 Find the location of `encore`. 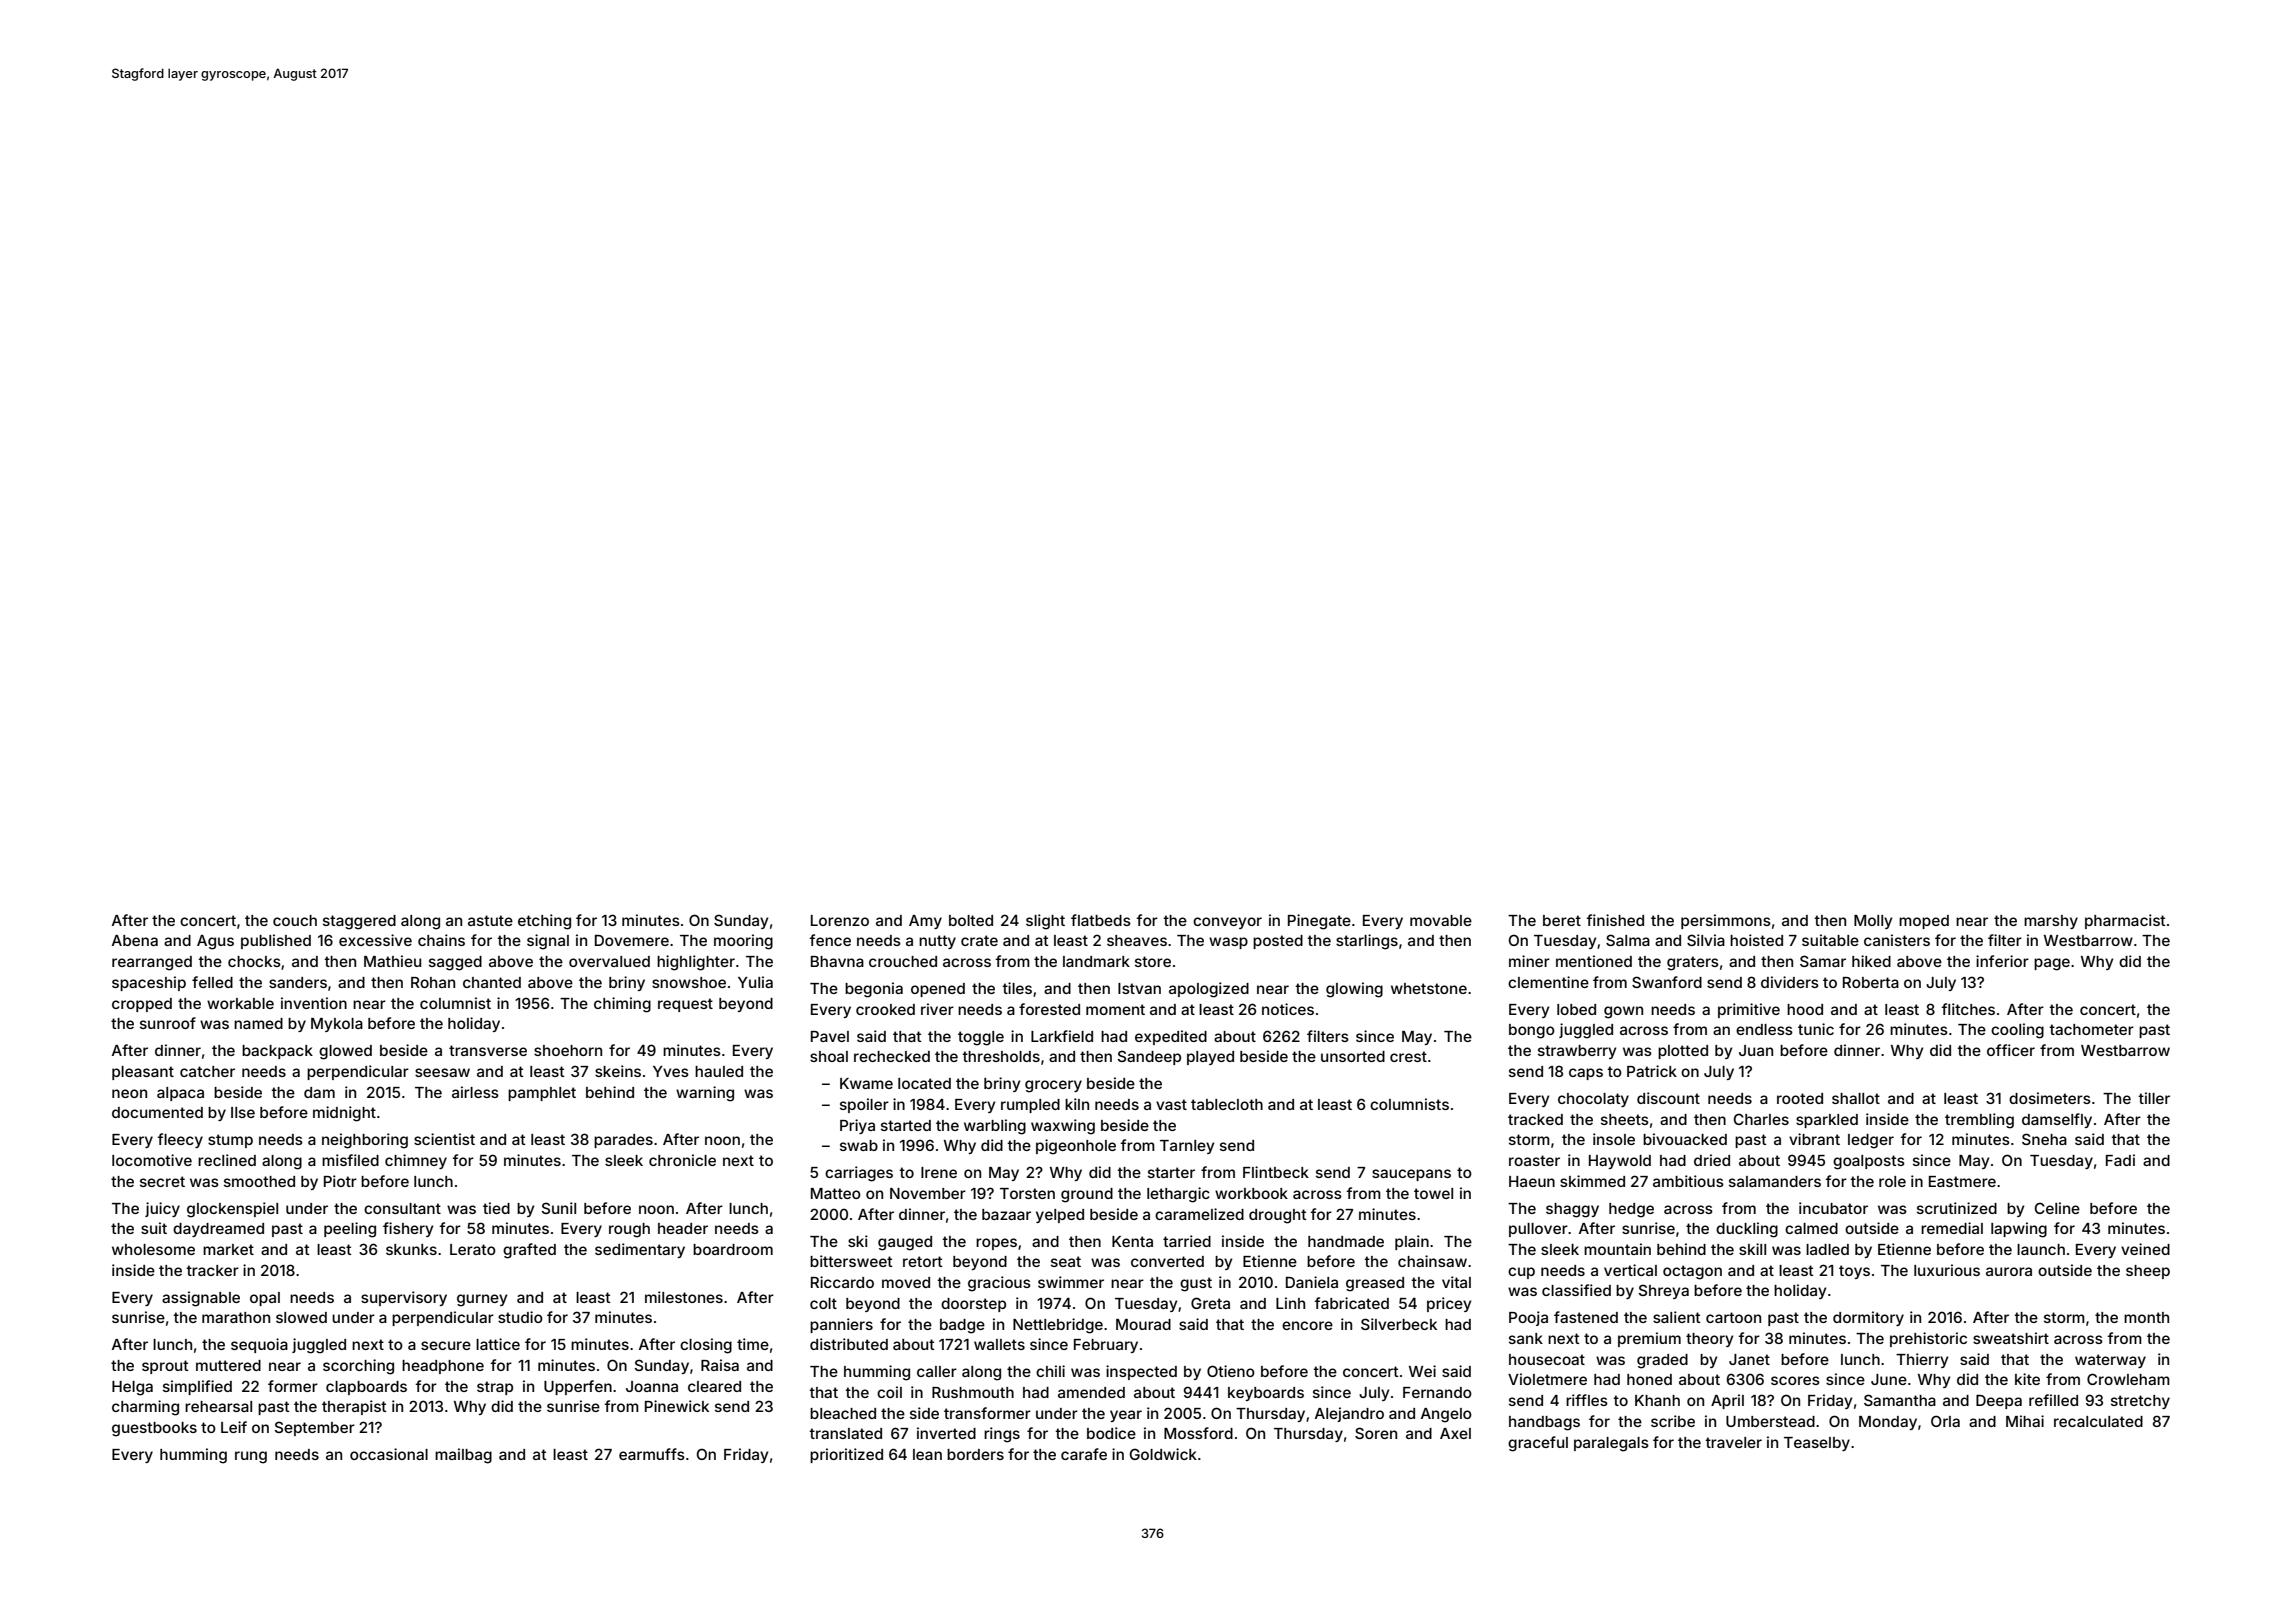

encore is located at coordinates (1307, 1325).
